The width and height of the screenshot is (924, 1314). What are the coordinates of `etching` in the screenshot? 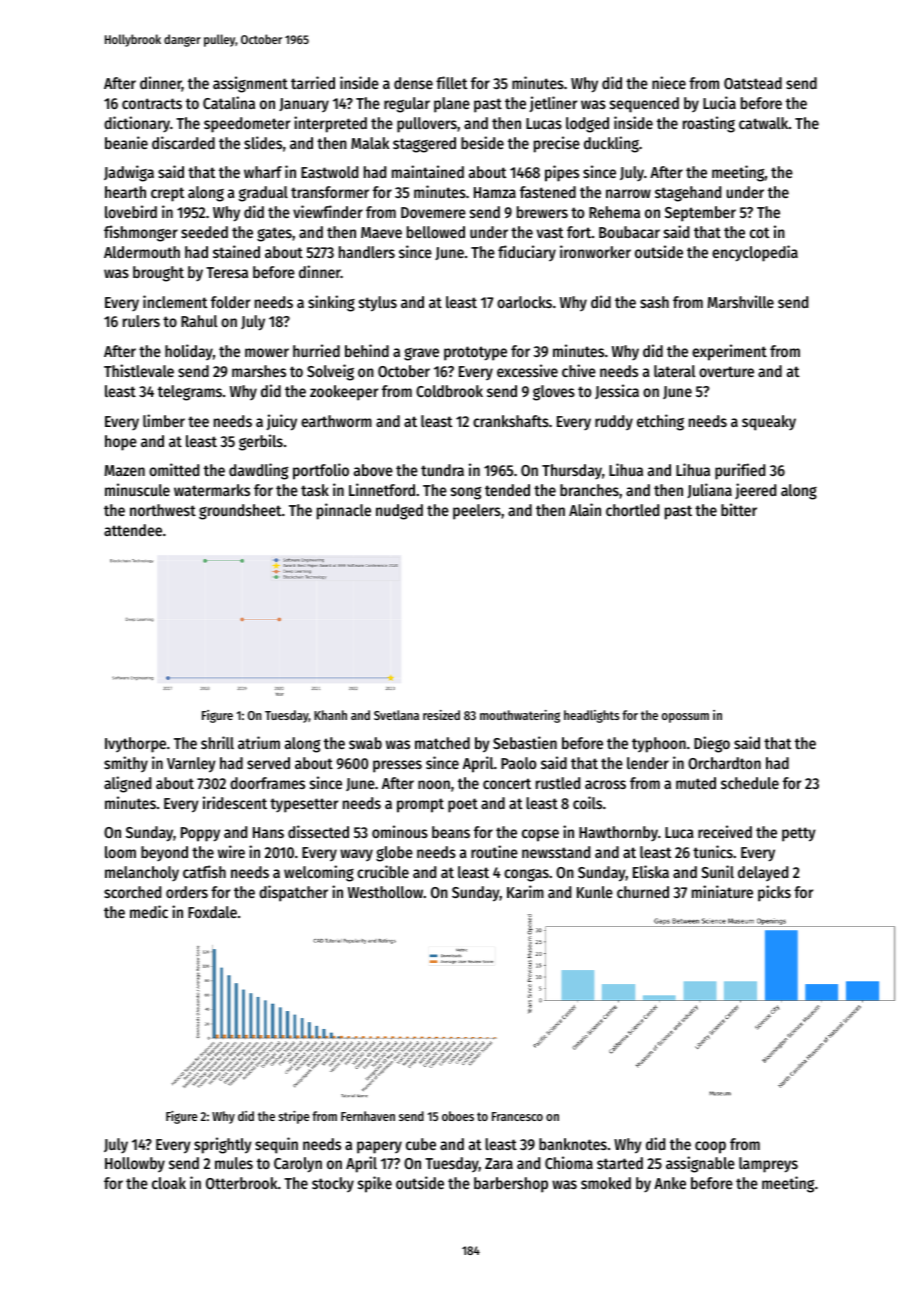 It's located at (660, 422).
